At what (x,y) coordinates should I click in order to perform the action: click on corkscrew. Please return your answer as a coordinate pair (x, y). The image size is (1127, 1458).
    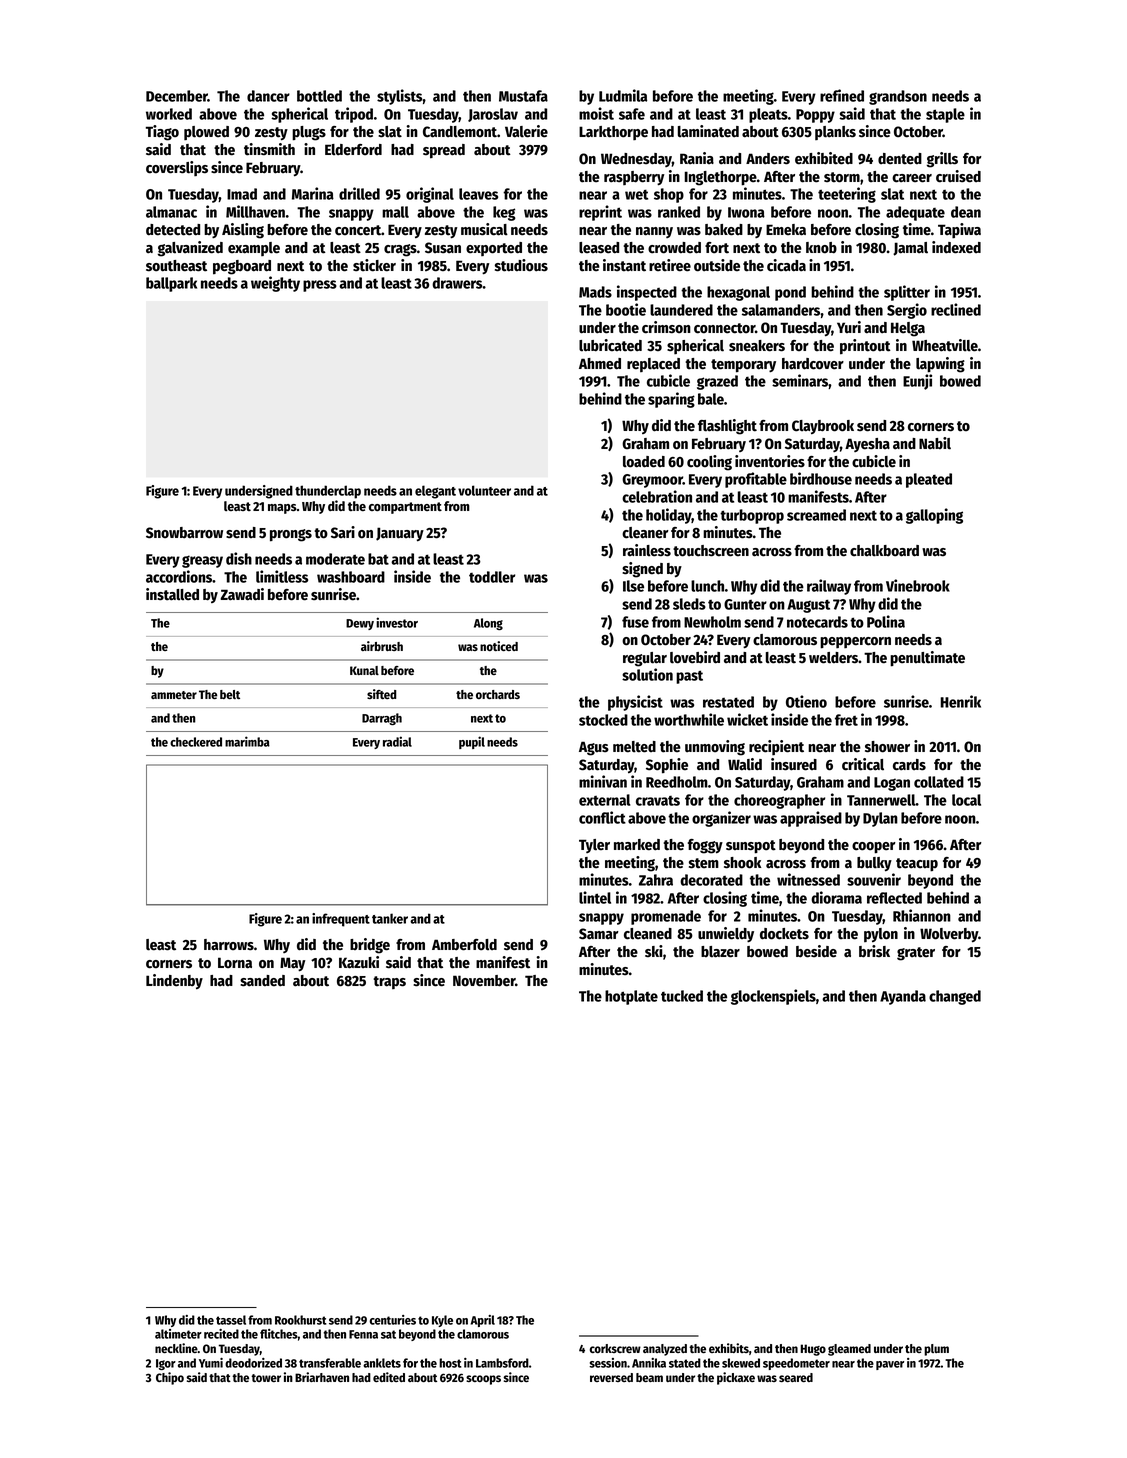
    Looking at the image, I should click on (615, 1348).
